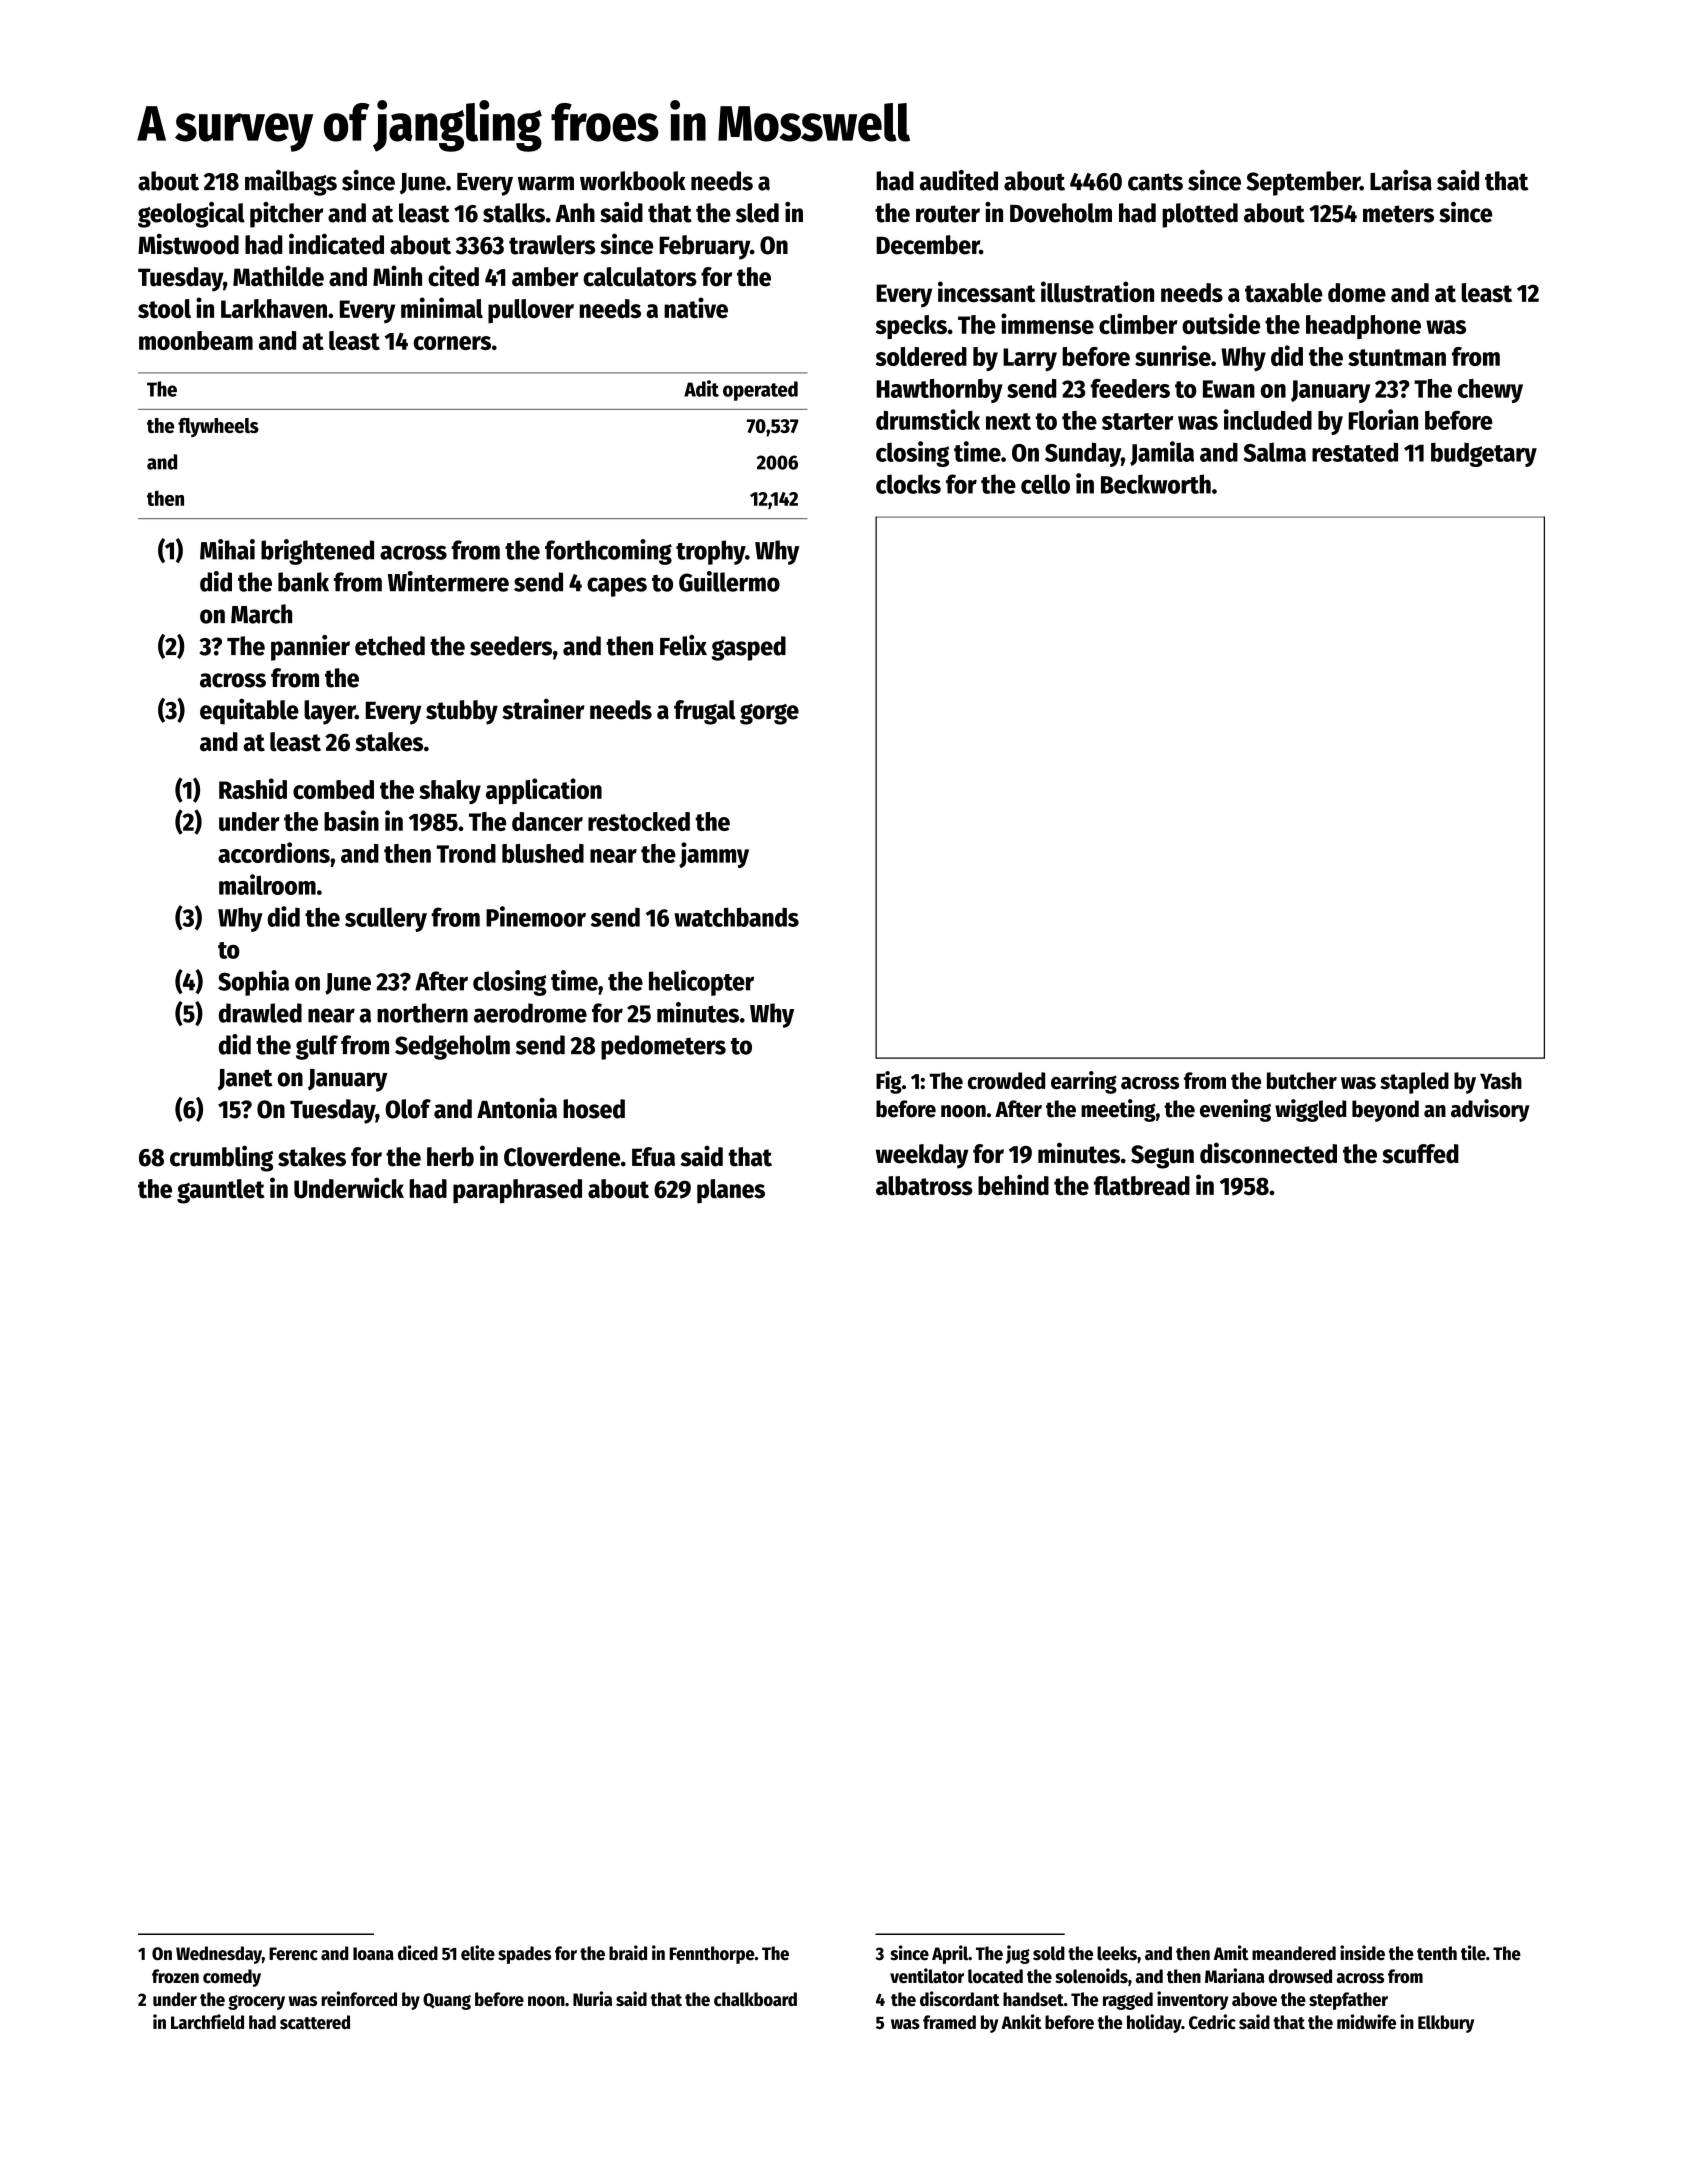 This screenshot has height=2178, width=1683. What do you see at coordinates (731, 1191) in the screenshot?
I see `planes` at bounding box center [731, 1191].
